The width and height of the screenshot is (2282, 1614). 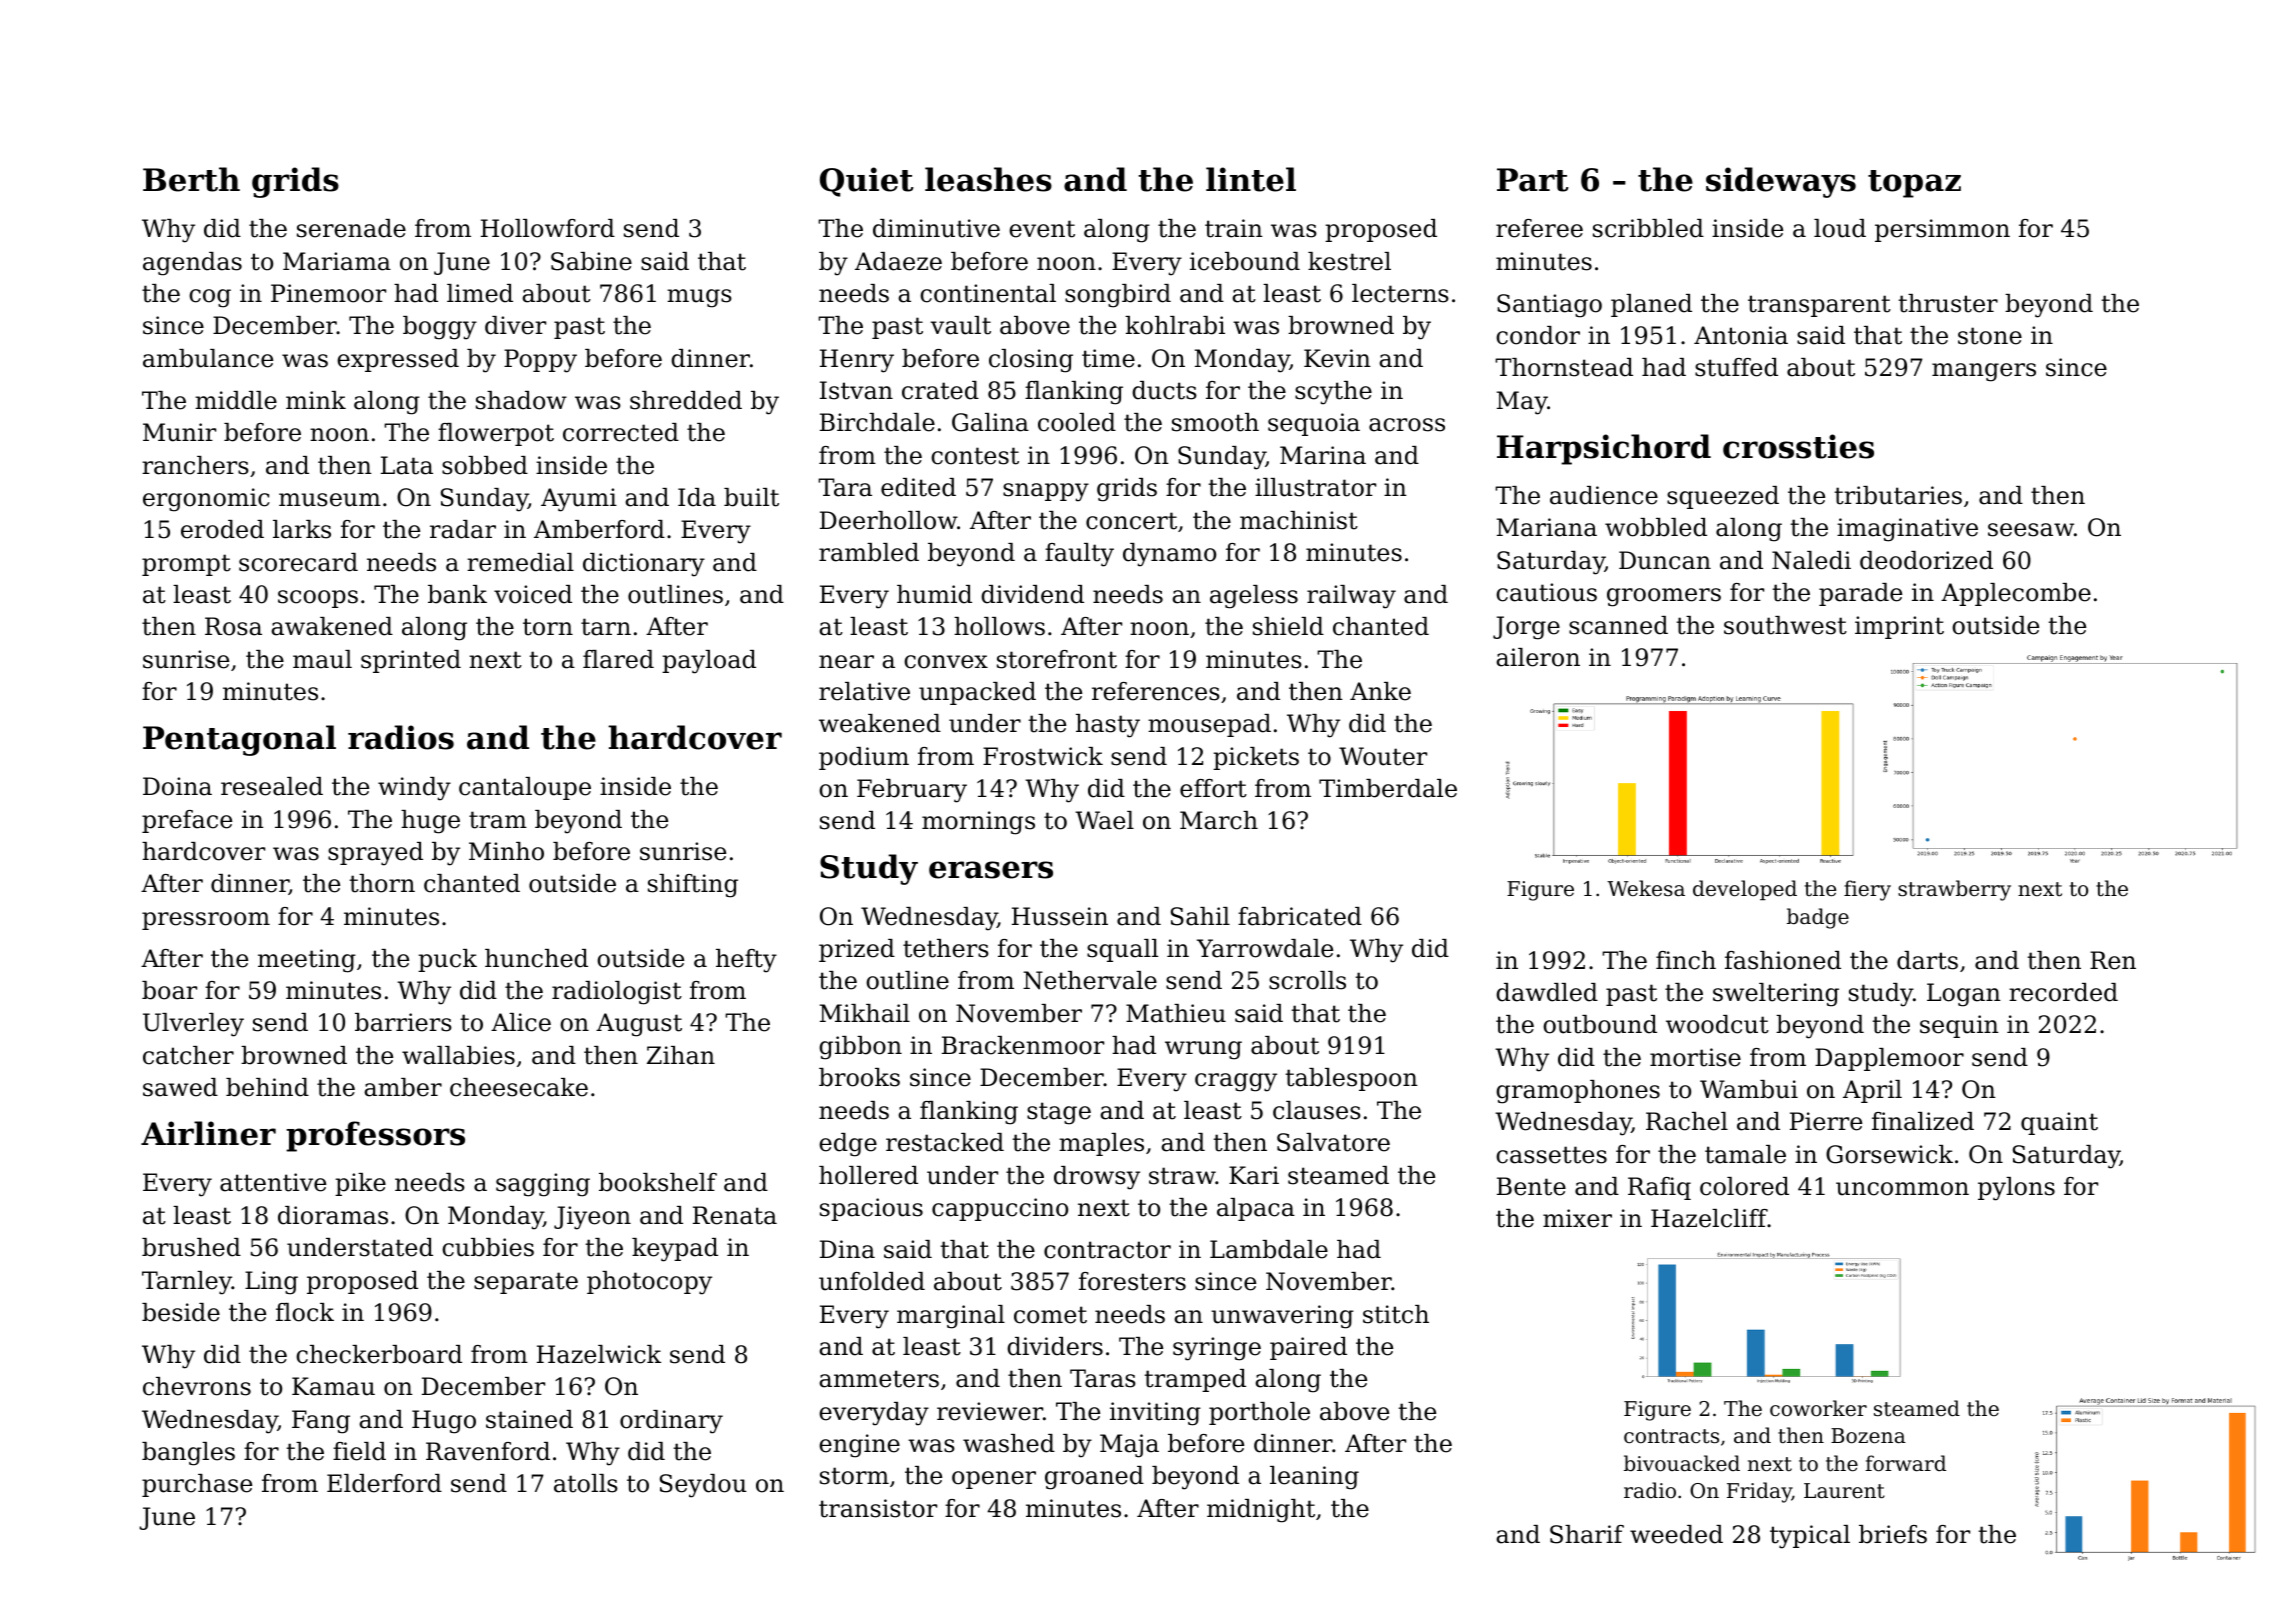 I want to click on sideways, so click(x=1781, y=182).
